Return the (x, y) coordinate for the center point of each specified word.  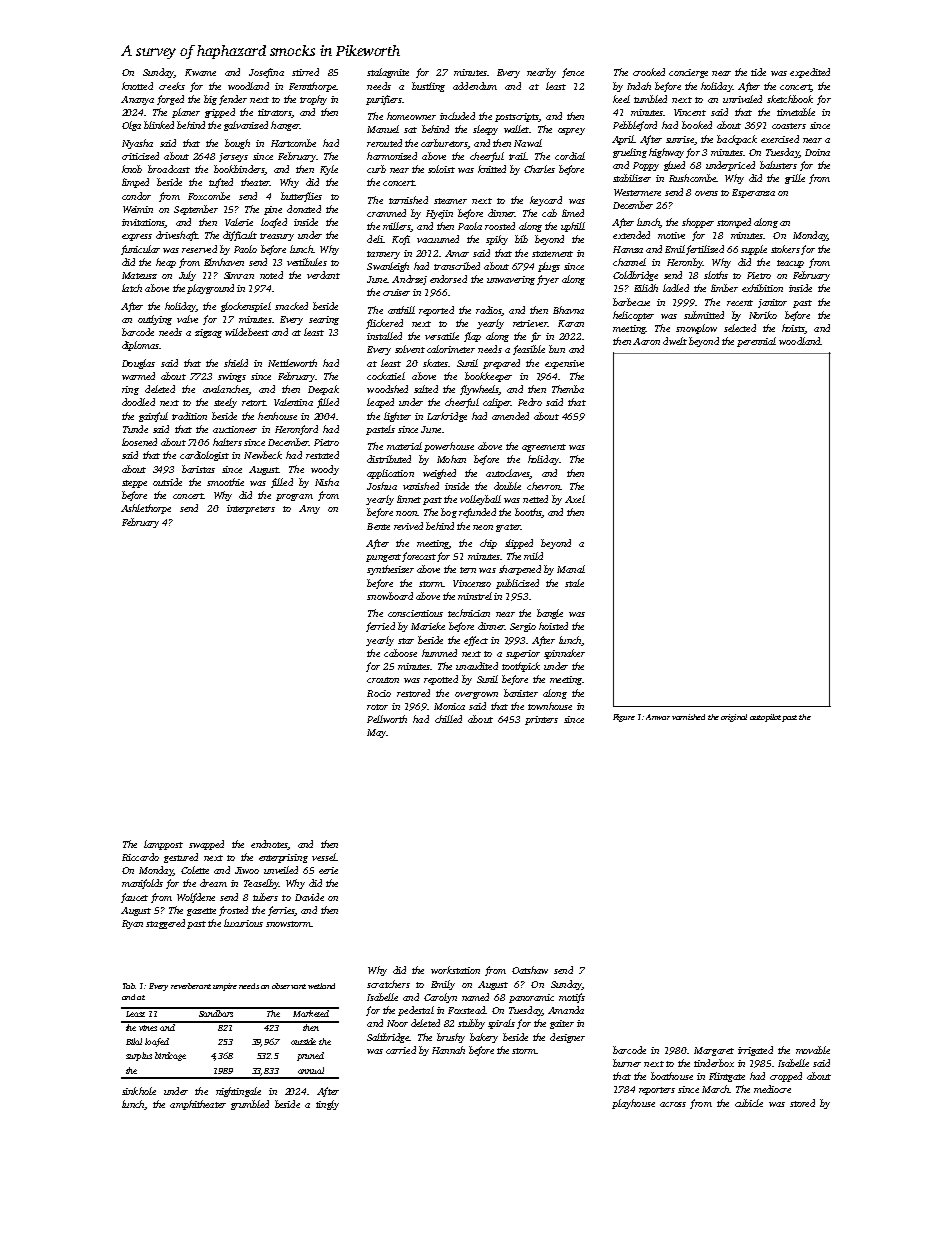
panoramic (531, 998)
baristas (198, 469)
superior (523, 654)
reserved (199, 249)
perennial (756, 342)
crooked (649, 72)
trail (517, 156)
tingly (327, 1105)
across (673, 1104)
